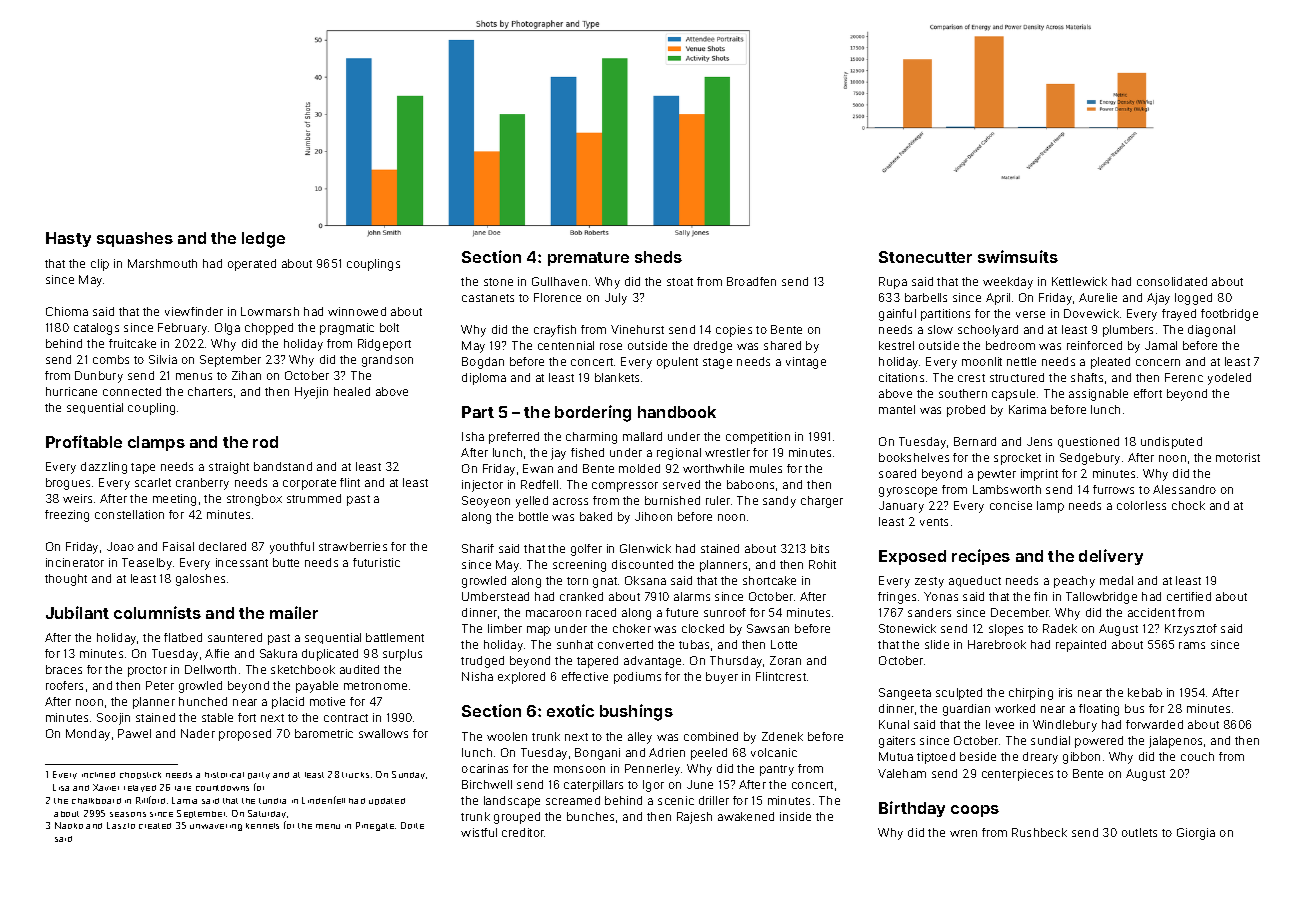  Describe the element at coordinates (588, 259) in the document. I see `premature` at that location.
